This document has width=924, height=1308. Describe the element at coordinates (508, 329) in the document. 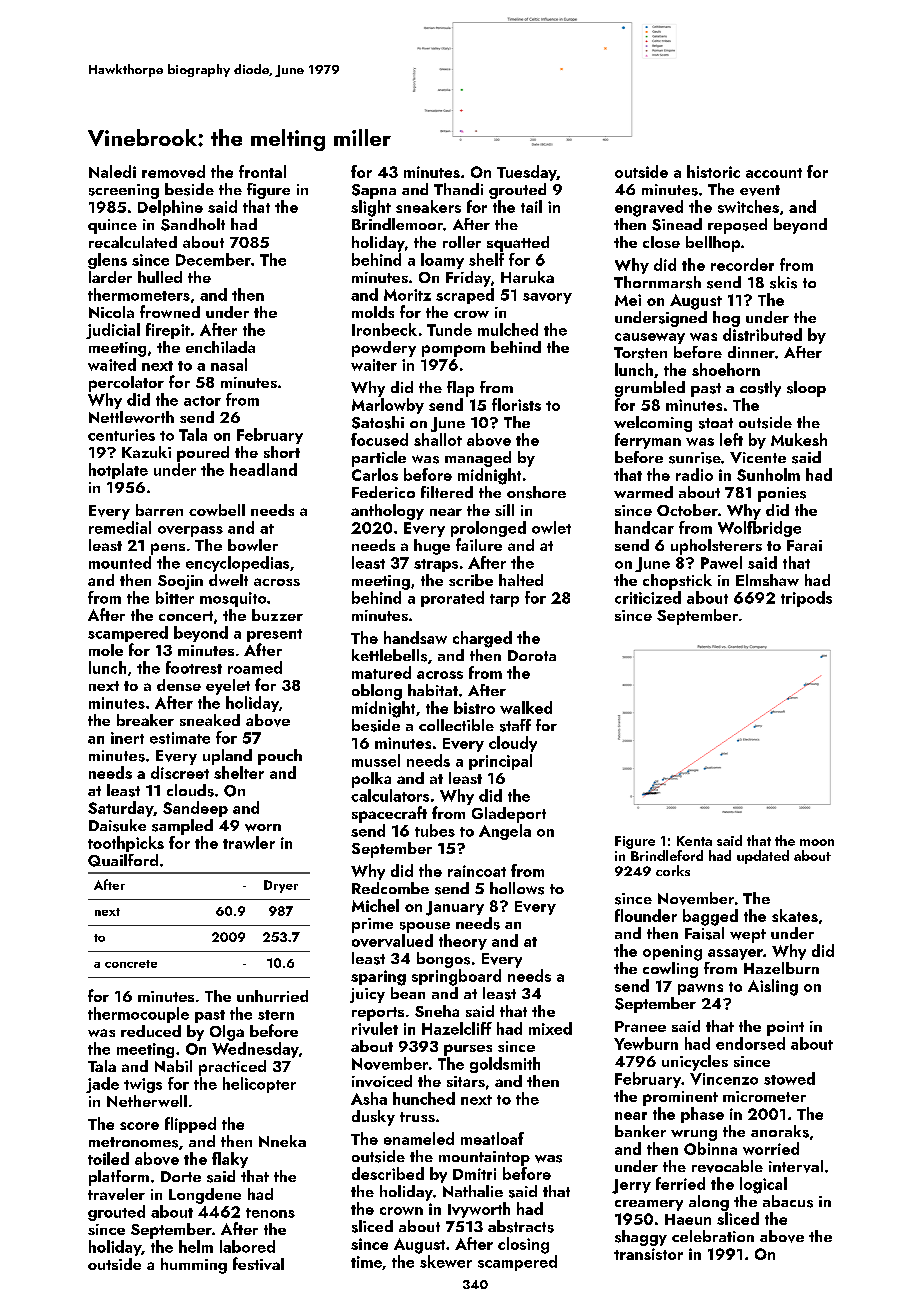

I see `mulched` at that location.
